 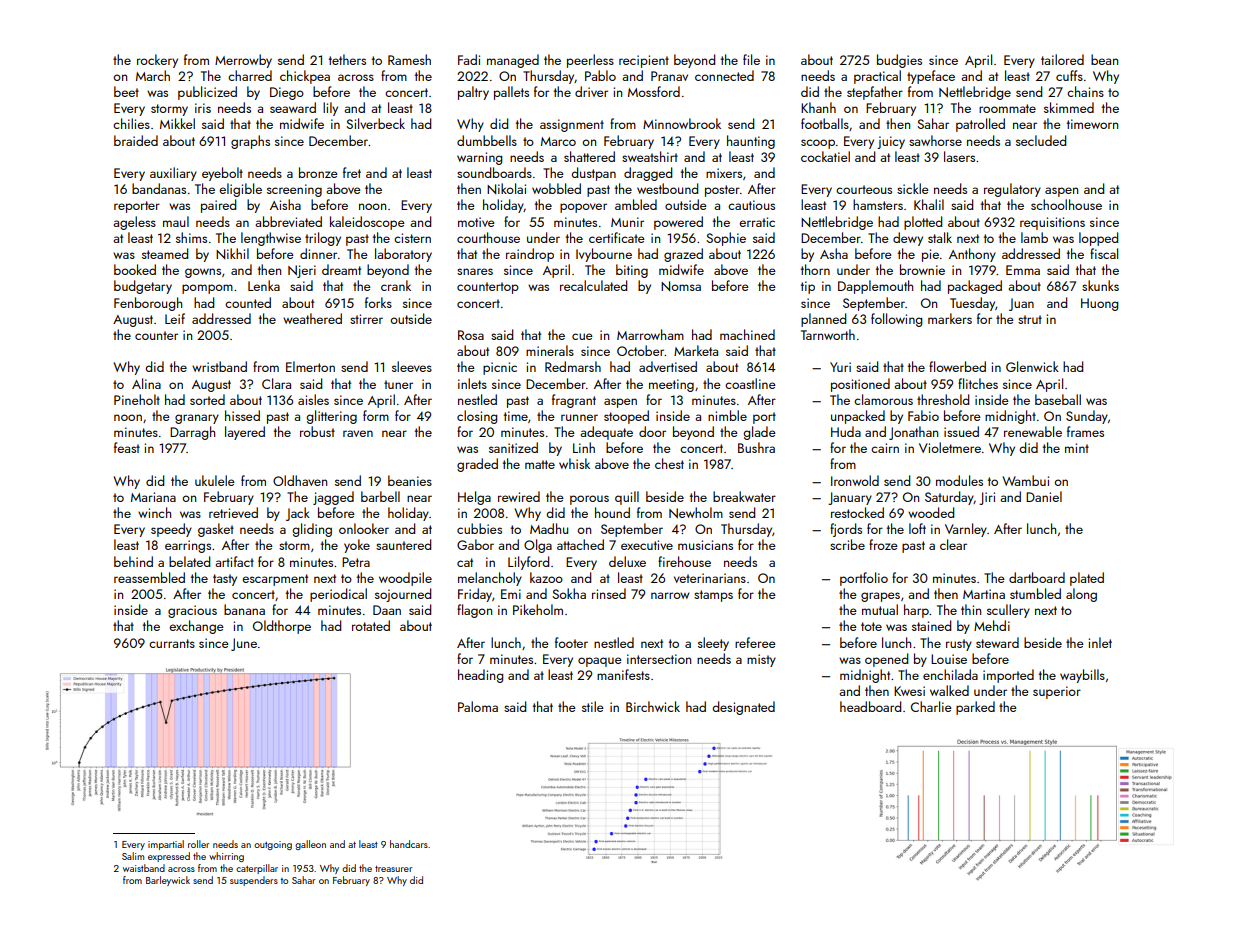 What do you see at coordinates (476, 222) in the screenshot?
I see `motive` at bounding box center [476, 222].
